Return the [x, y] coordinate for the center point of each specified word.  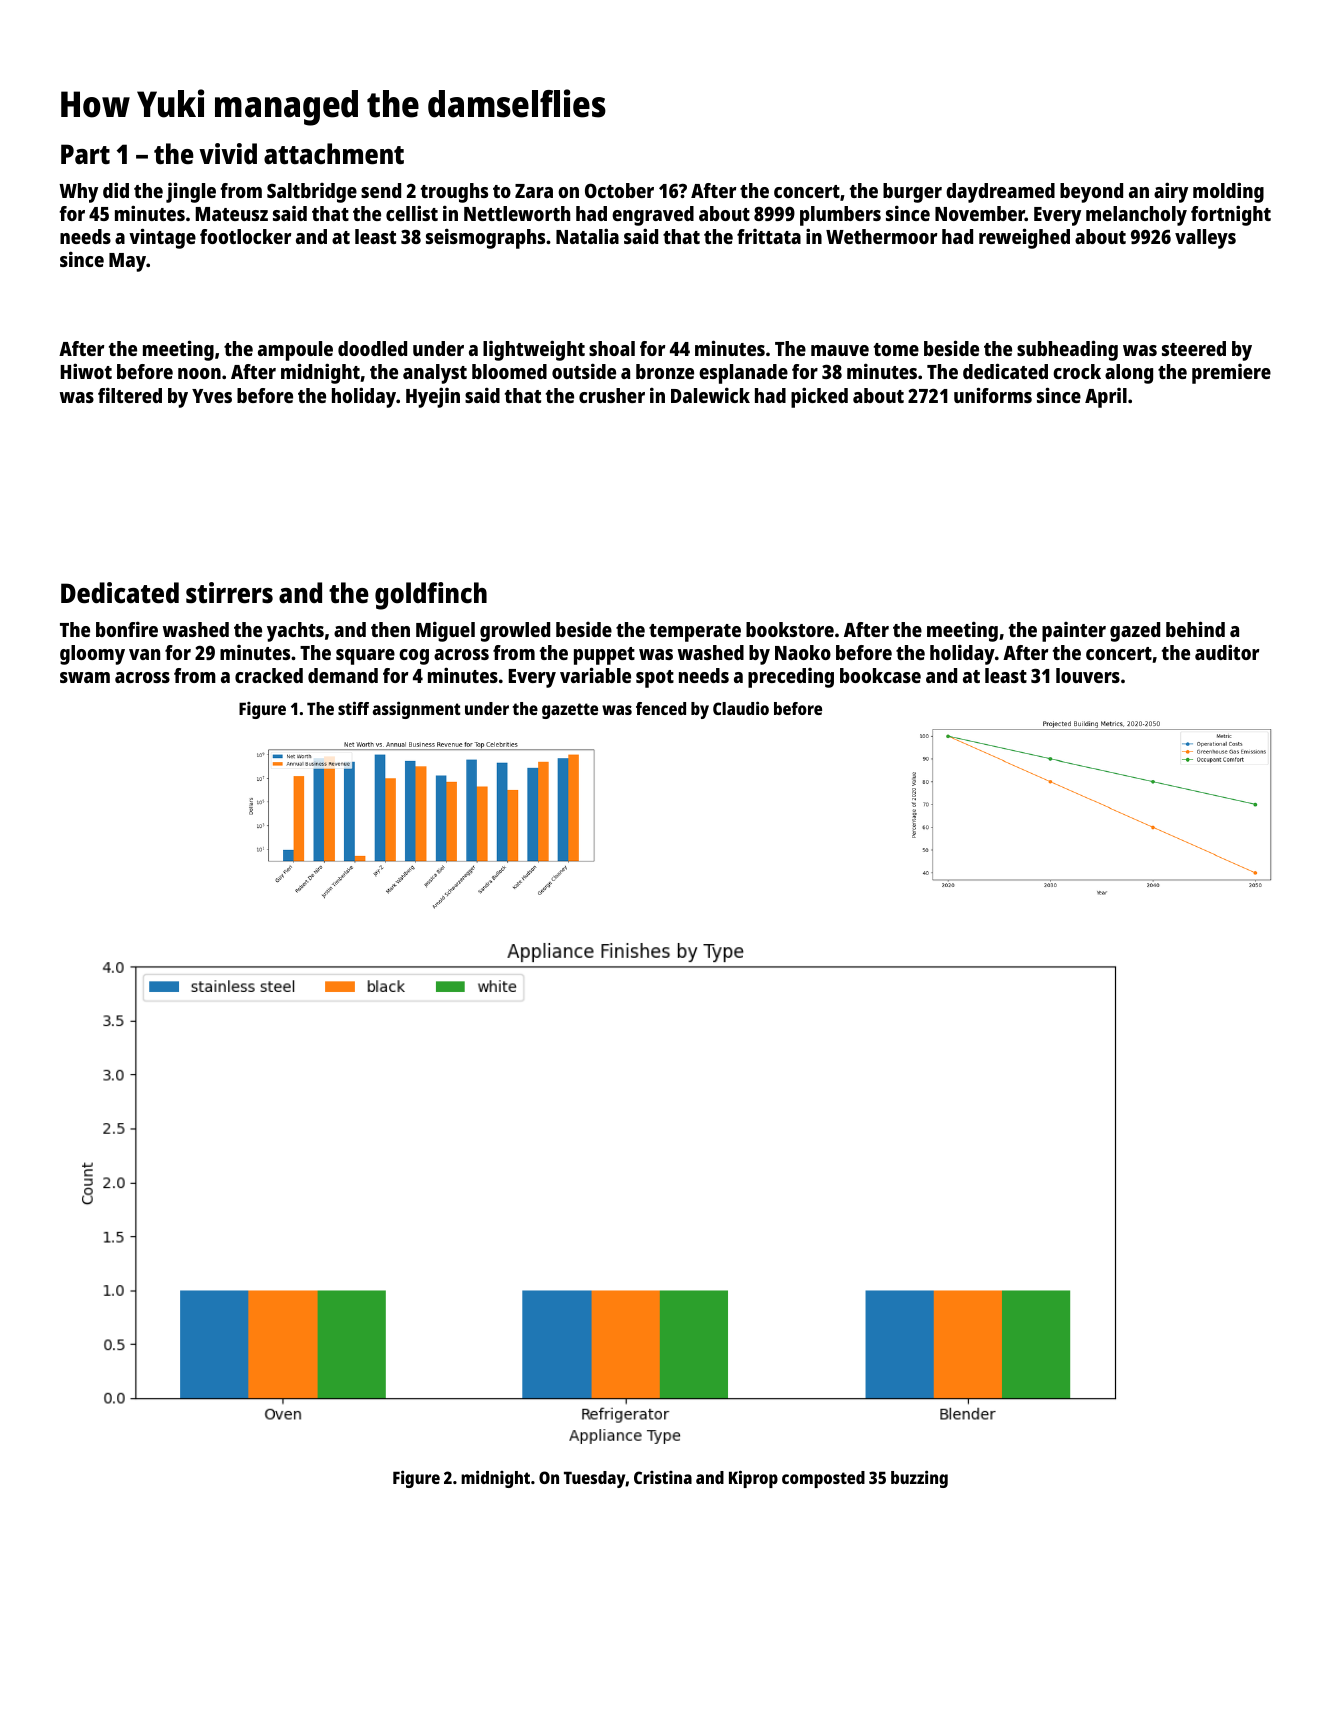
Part [85, 154]
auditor [1227, 652]
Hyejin [433, 397]
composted [823, 1479]
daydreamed [1000, 193]
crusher [612, 395]
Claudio [741, 708]
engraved [653, 216]
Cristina [663, 1477]
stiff [353, 708]
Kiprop [753, 1479]
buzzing [919, 1479]
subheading [1067, 350]
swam [85, 677]
